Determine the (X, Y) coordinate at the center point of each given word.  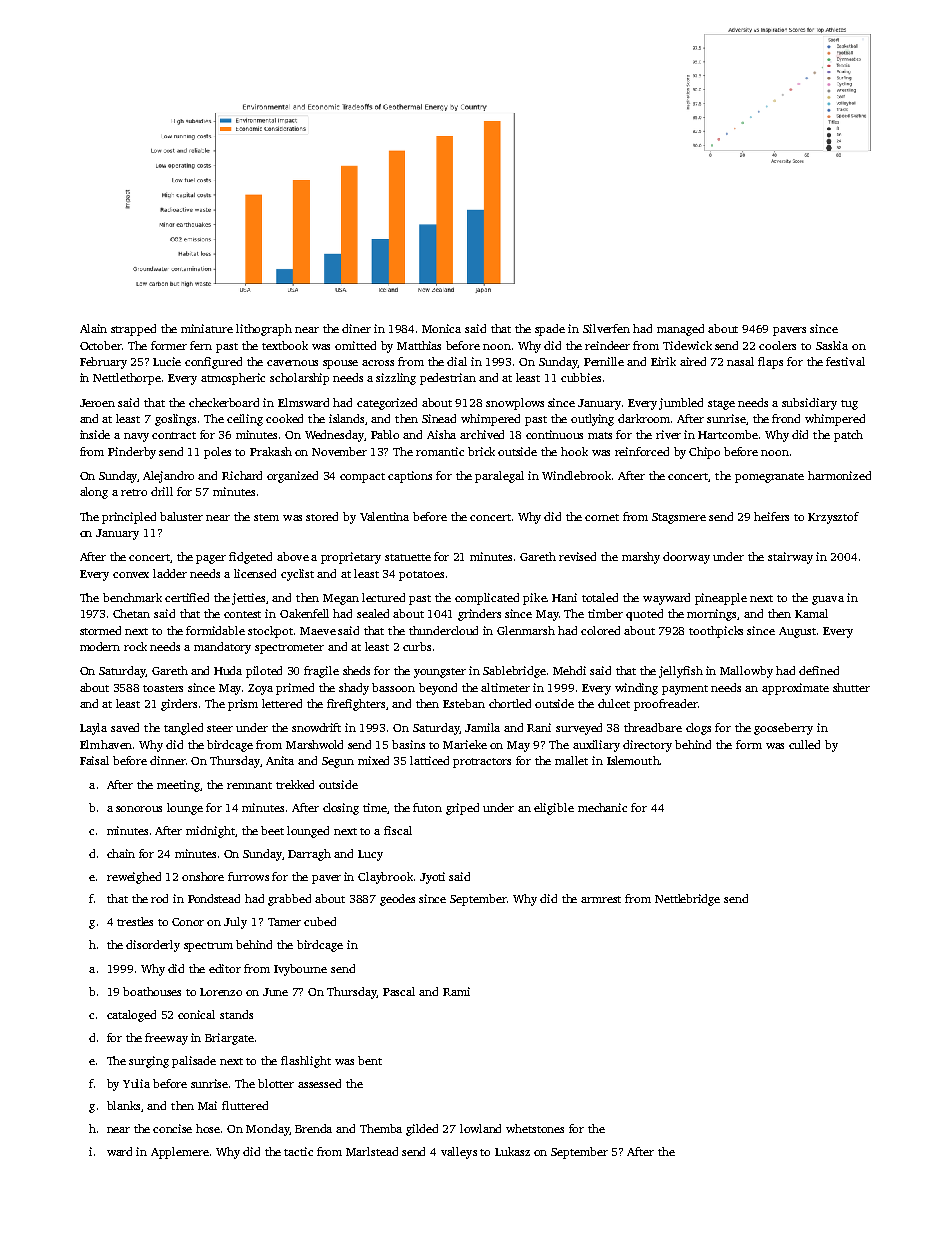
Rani (539, 727)
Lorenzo (221, 992)
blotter (276, 1083)
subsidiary (809, 404)
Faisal (94, 760)
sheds (356, 670)
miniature (207, 328)
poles (217, 453)
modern (100, 646)
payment (685, 690)
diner (356, 328)
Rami (456, 991)
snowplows (515, 404)
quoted (644, 615)
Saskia (832, 345)
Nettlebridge (687, 900)
